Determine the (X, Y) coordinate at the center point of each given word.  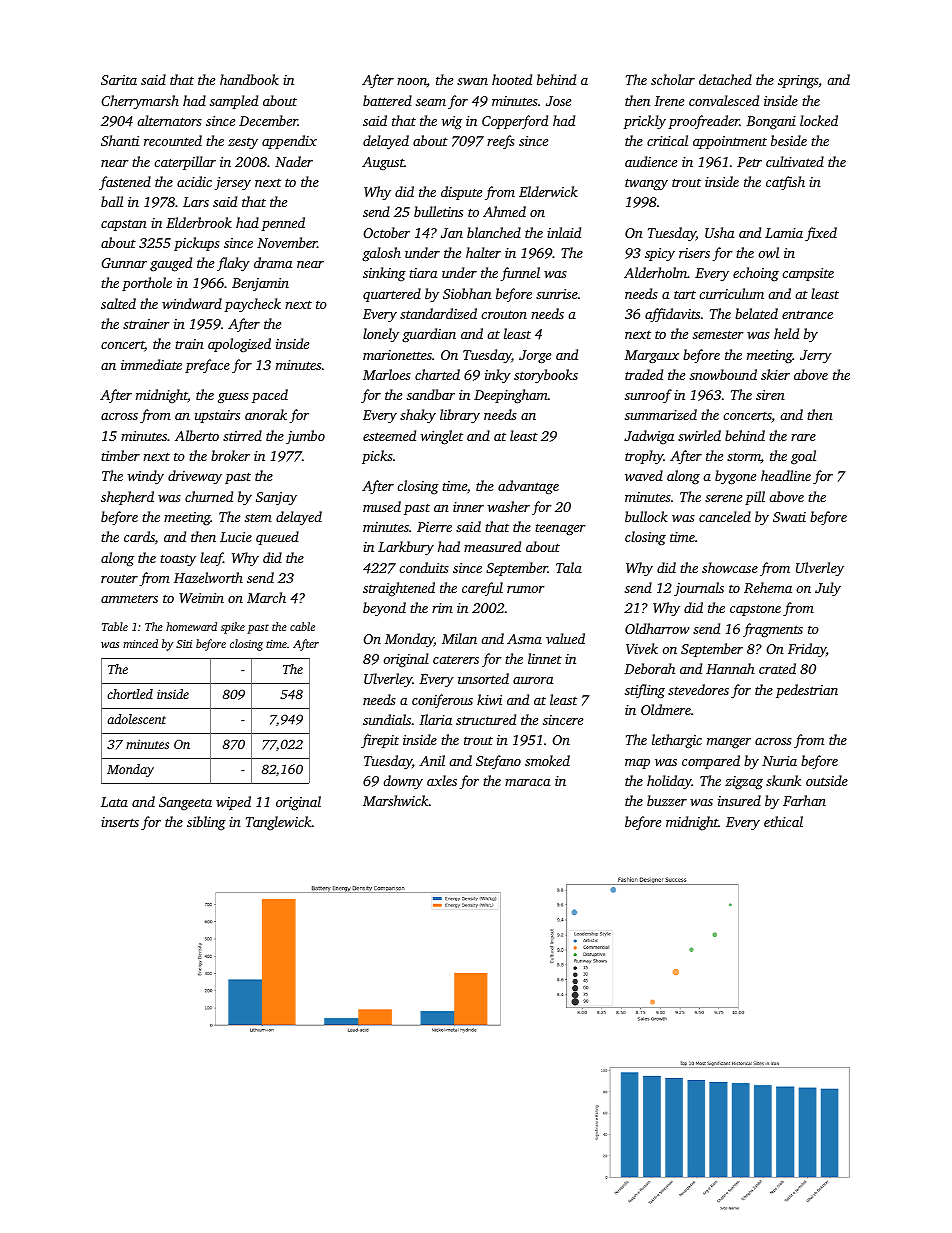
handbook (249, 79)
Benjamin (260, 284)
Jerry (816, 356)
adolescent (136, 719)
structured (486, 719)
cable (302, 626)
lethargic (677, 741)
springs (798, 82)
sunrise (557, 294)
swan (472, 81)
